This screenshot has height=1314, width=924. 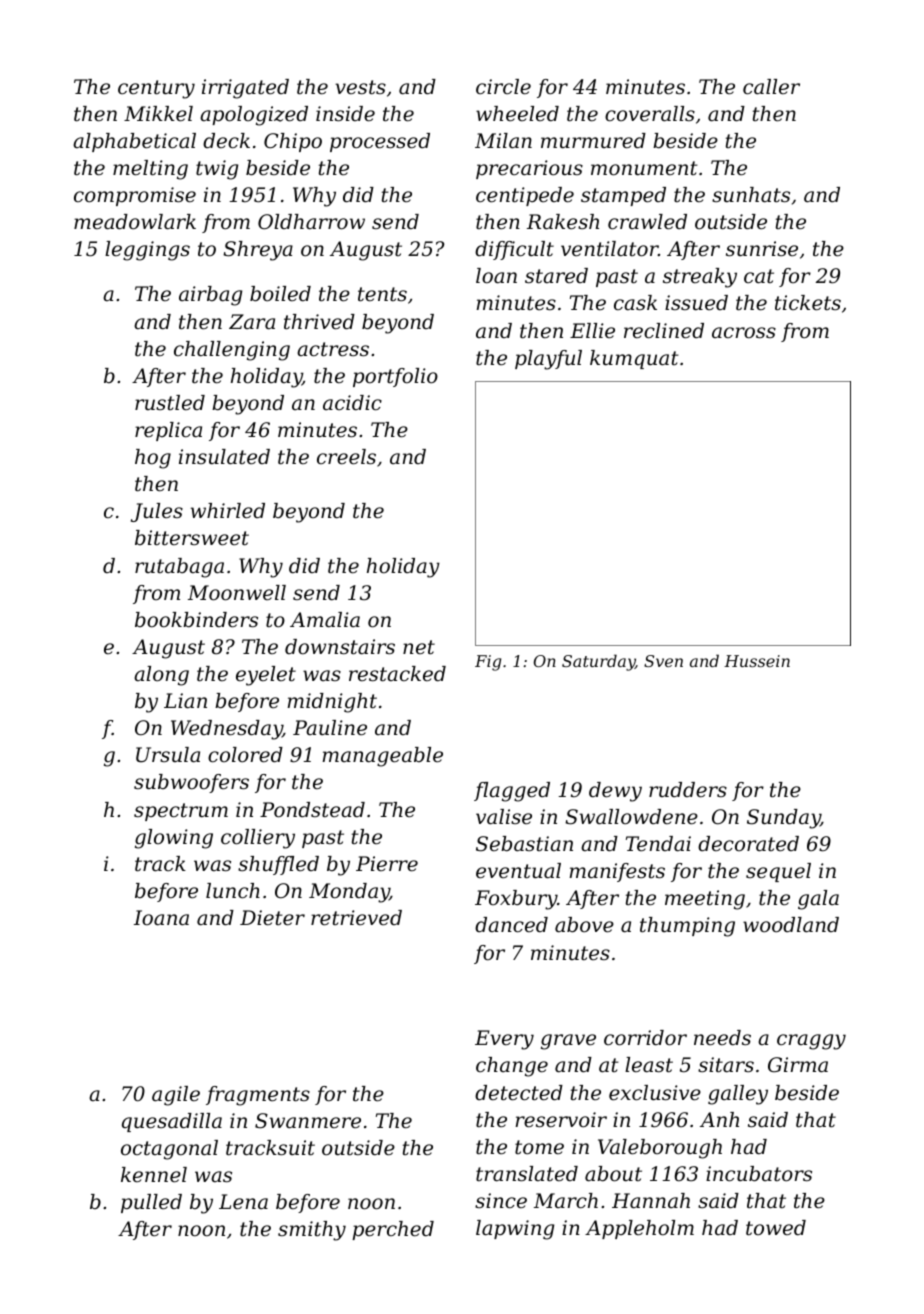 What do you see at coordinates (663, 661) in the screenshot?
I see `Sven` at bounding box center [663, 661].
